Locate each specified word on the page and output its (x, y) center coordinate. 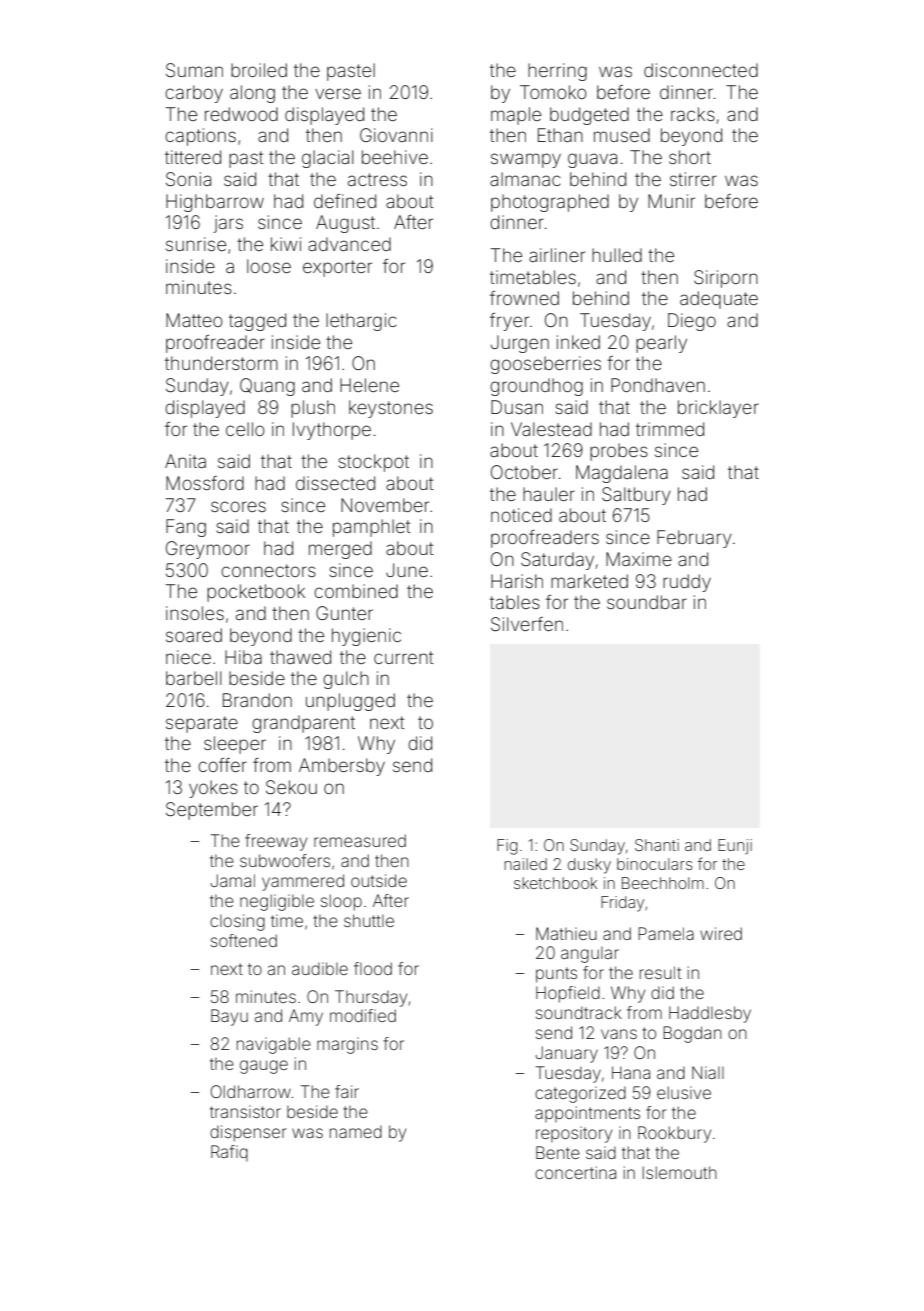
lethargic (361, 322)
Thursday (371, 998)
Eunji (735, 846)
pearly (661, 344)
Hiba (243, 657)
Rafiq (229, 1153)
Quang (267, 387)
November (385, 505)
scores (238, 506)
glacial (328, 159)
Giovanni (396, 135)
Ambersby (342, 767)
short (690, 157)
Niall (708, 1072)
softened (244, 940)
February (694, 539)
